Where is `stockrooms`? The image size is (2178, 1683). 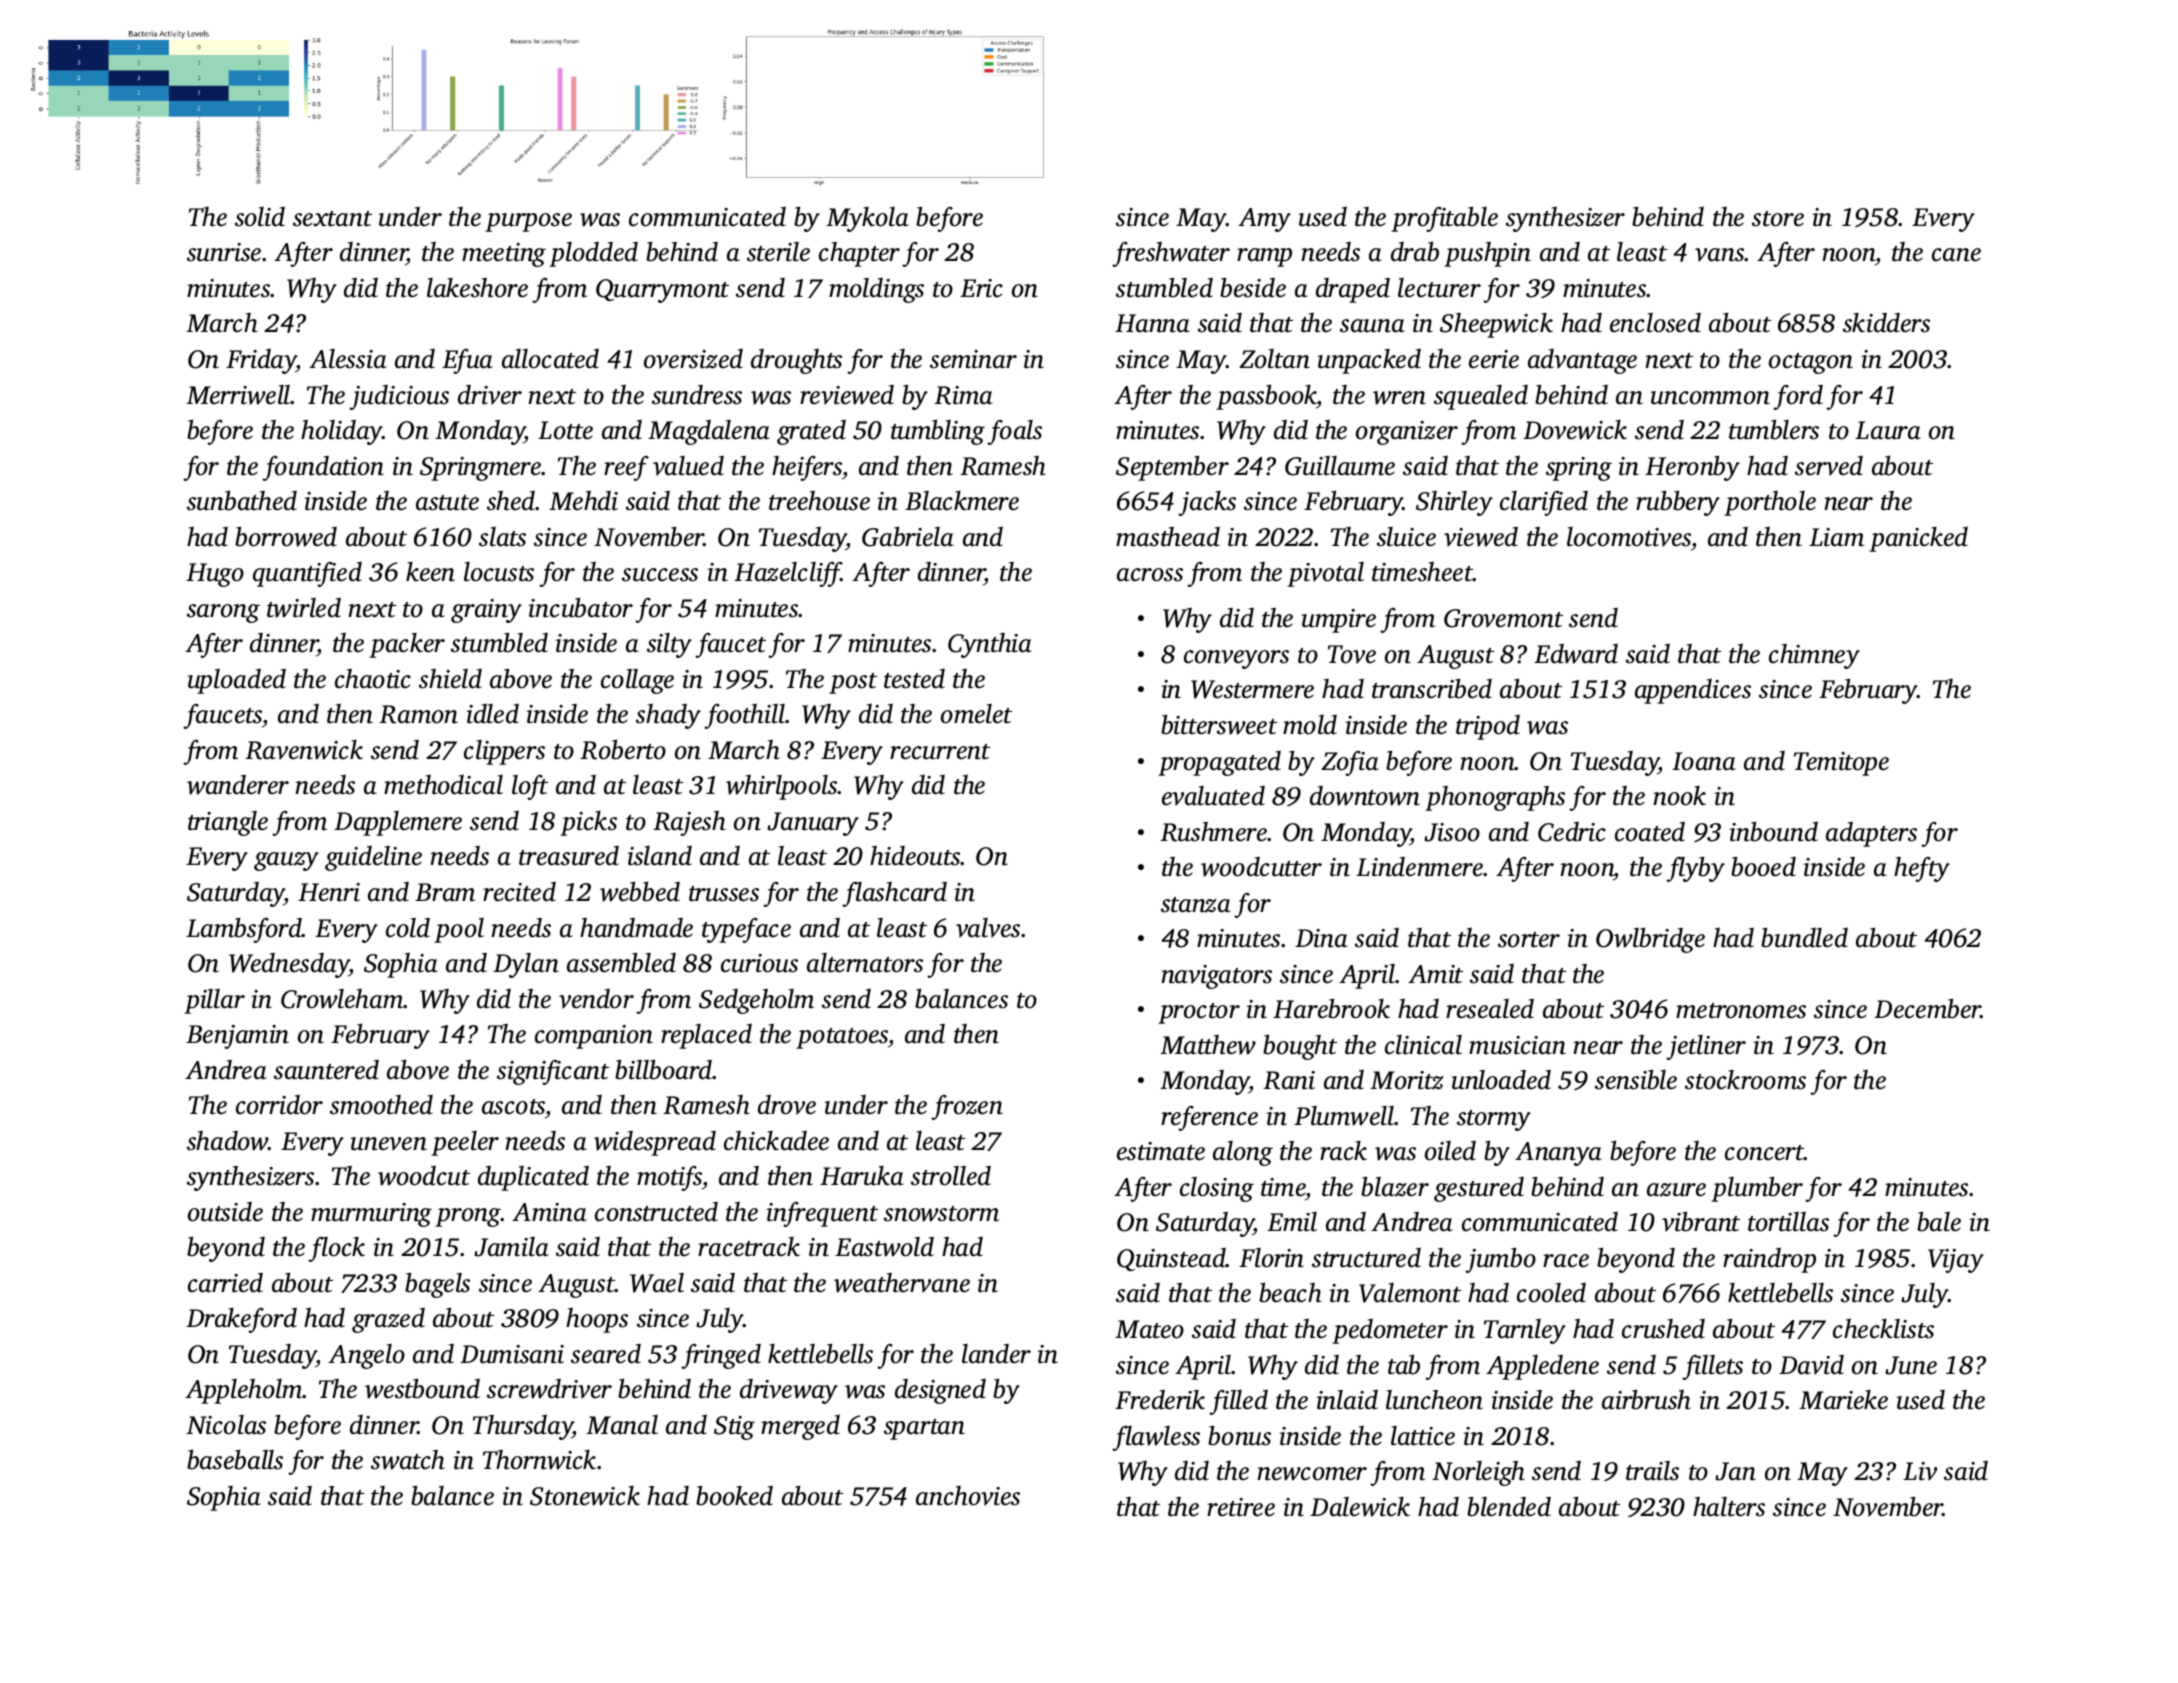
stockrooms is located at coordinates (1745, 1080).
